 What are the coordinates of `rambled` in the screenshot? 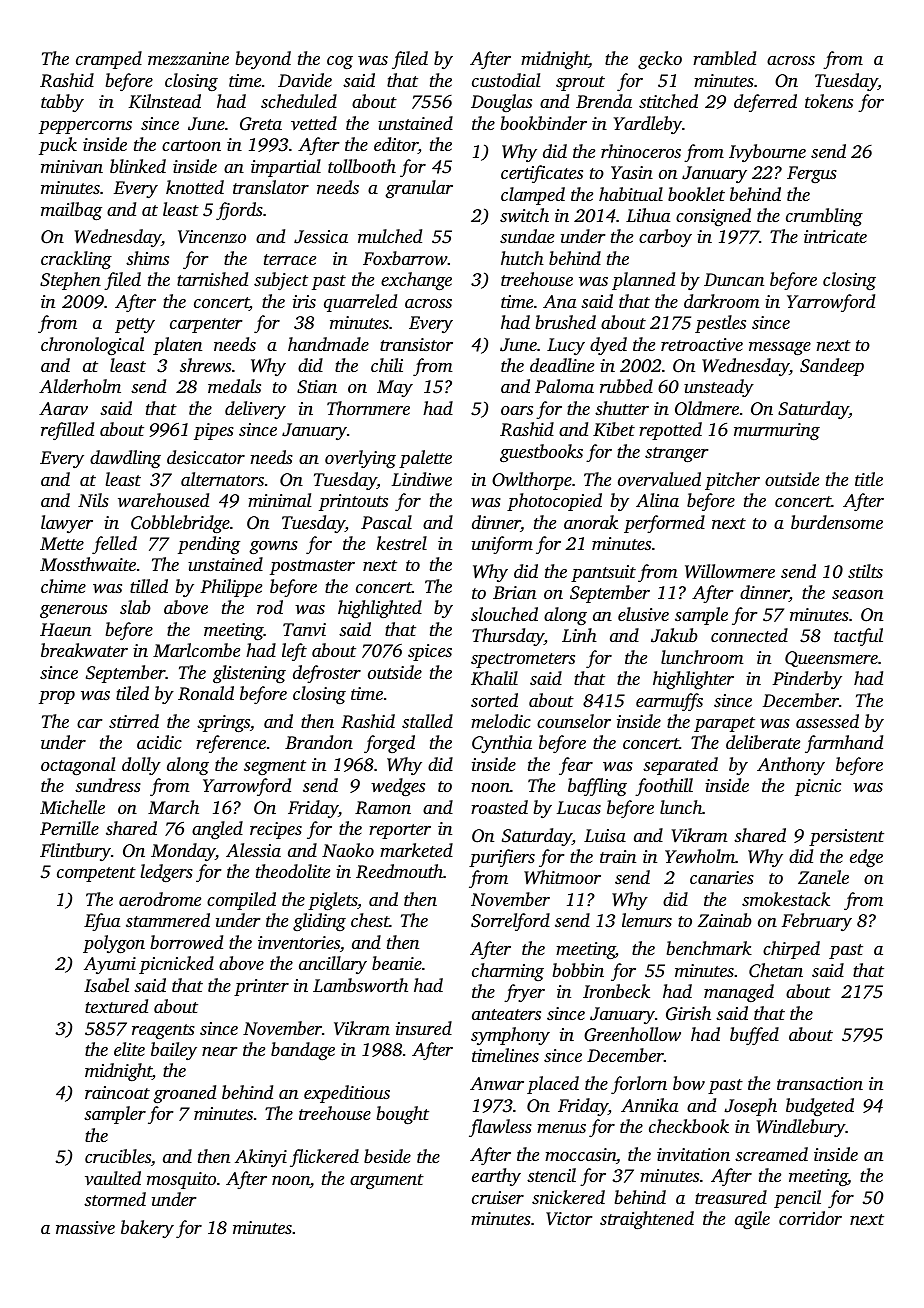 It's located at (724, 58).
